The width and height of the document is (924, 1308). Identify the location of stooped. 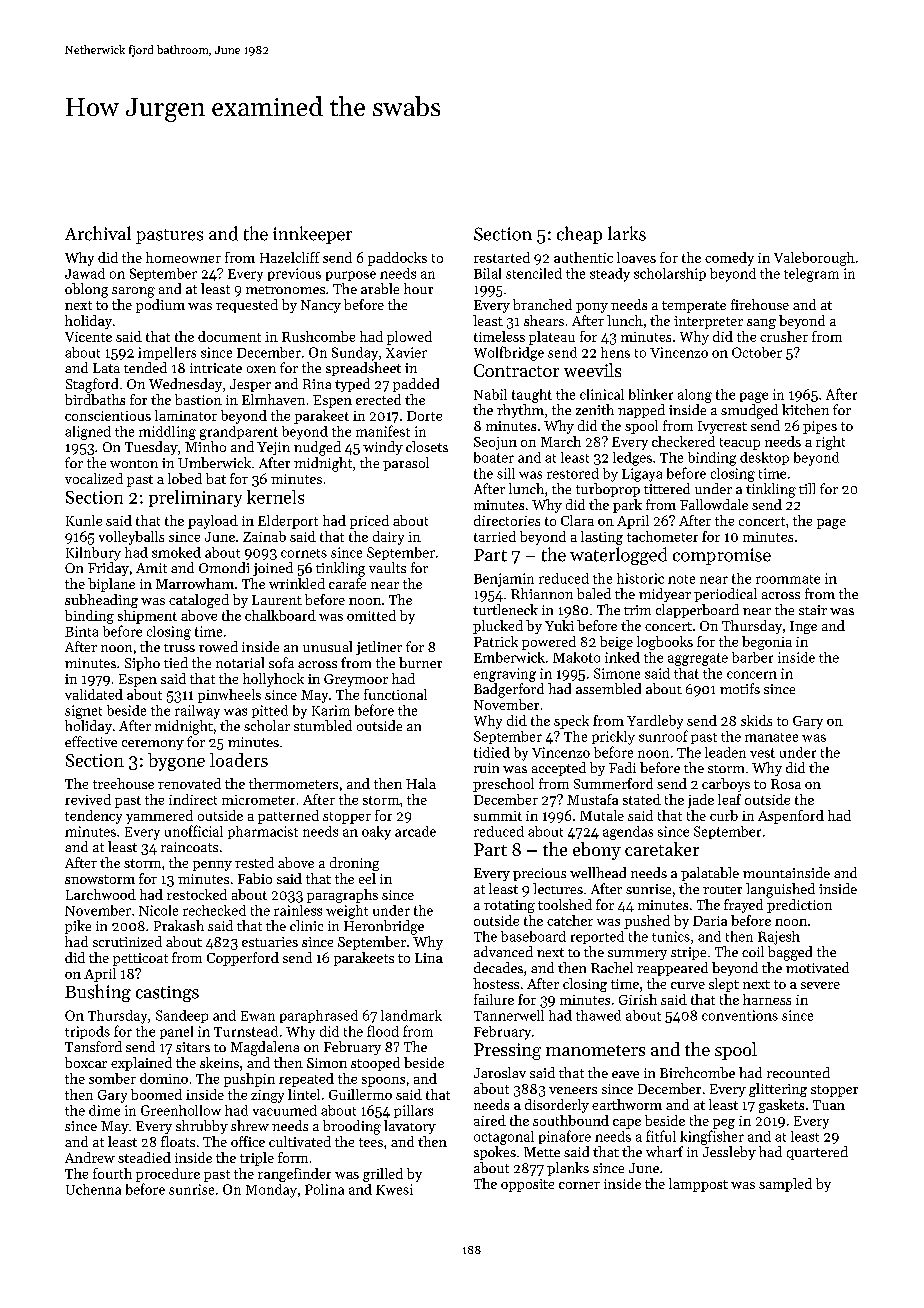
(375, 1064).
